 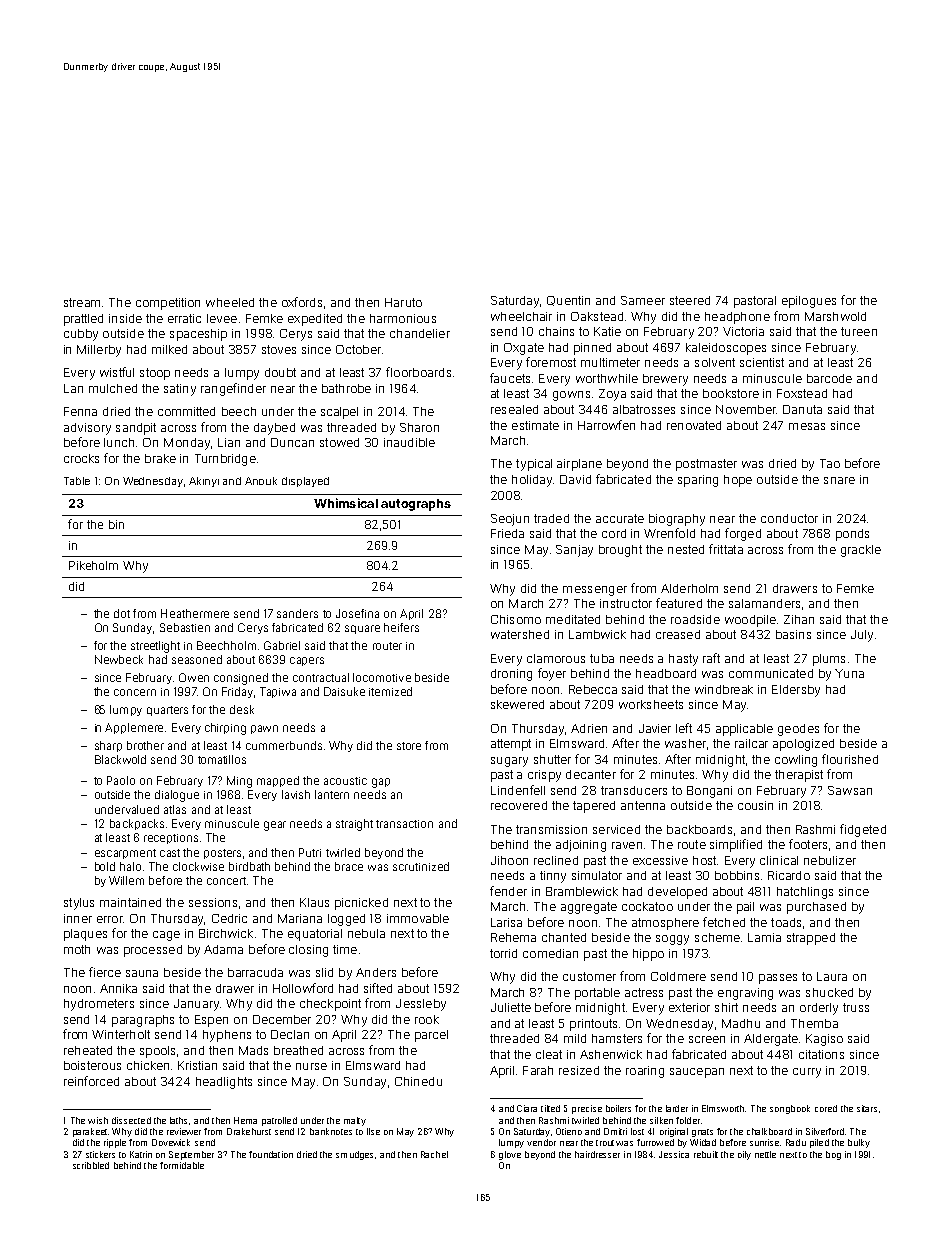 I want to click on featured, so click(x=679, y=603).
